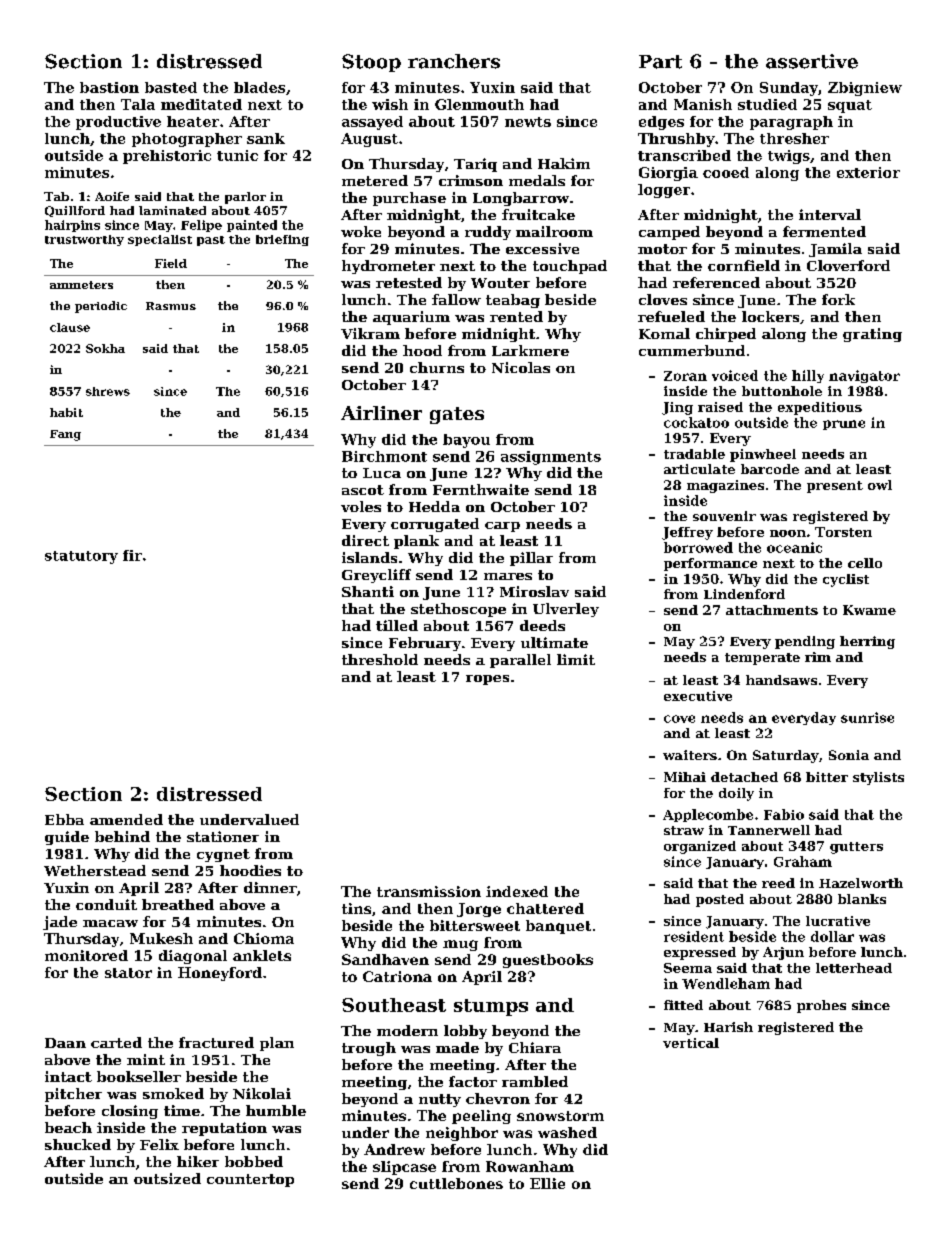 The image size is (952, 1233). Describe the element at coordinates (454, 61) in the page. I see `ranchers` at that location.
